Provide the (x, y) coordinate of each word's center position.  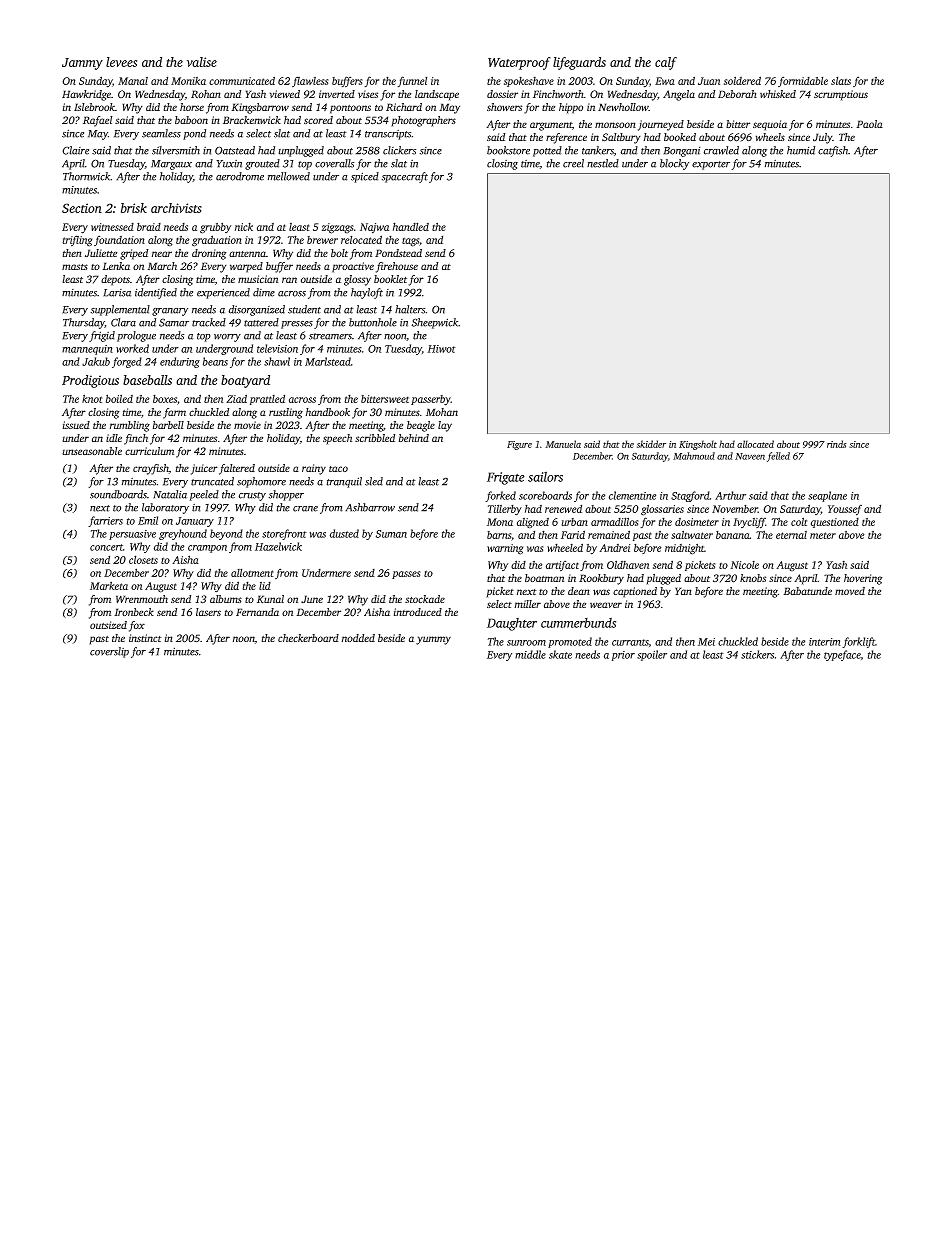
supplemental (120, 310)
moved (850, 591)
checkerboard (308, 638)
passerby (431, 400)
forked (500, 496)
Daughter (512, 624)
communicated (242, 80)
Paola (869, 124)
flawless (310, 81)
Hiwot (441, 349)
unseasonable (92, 451)
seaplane (827, 496)
